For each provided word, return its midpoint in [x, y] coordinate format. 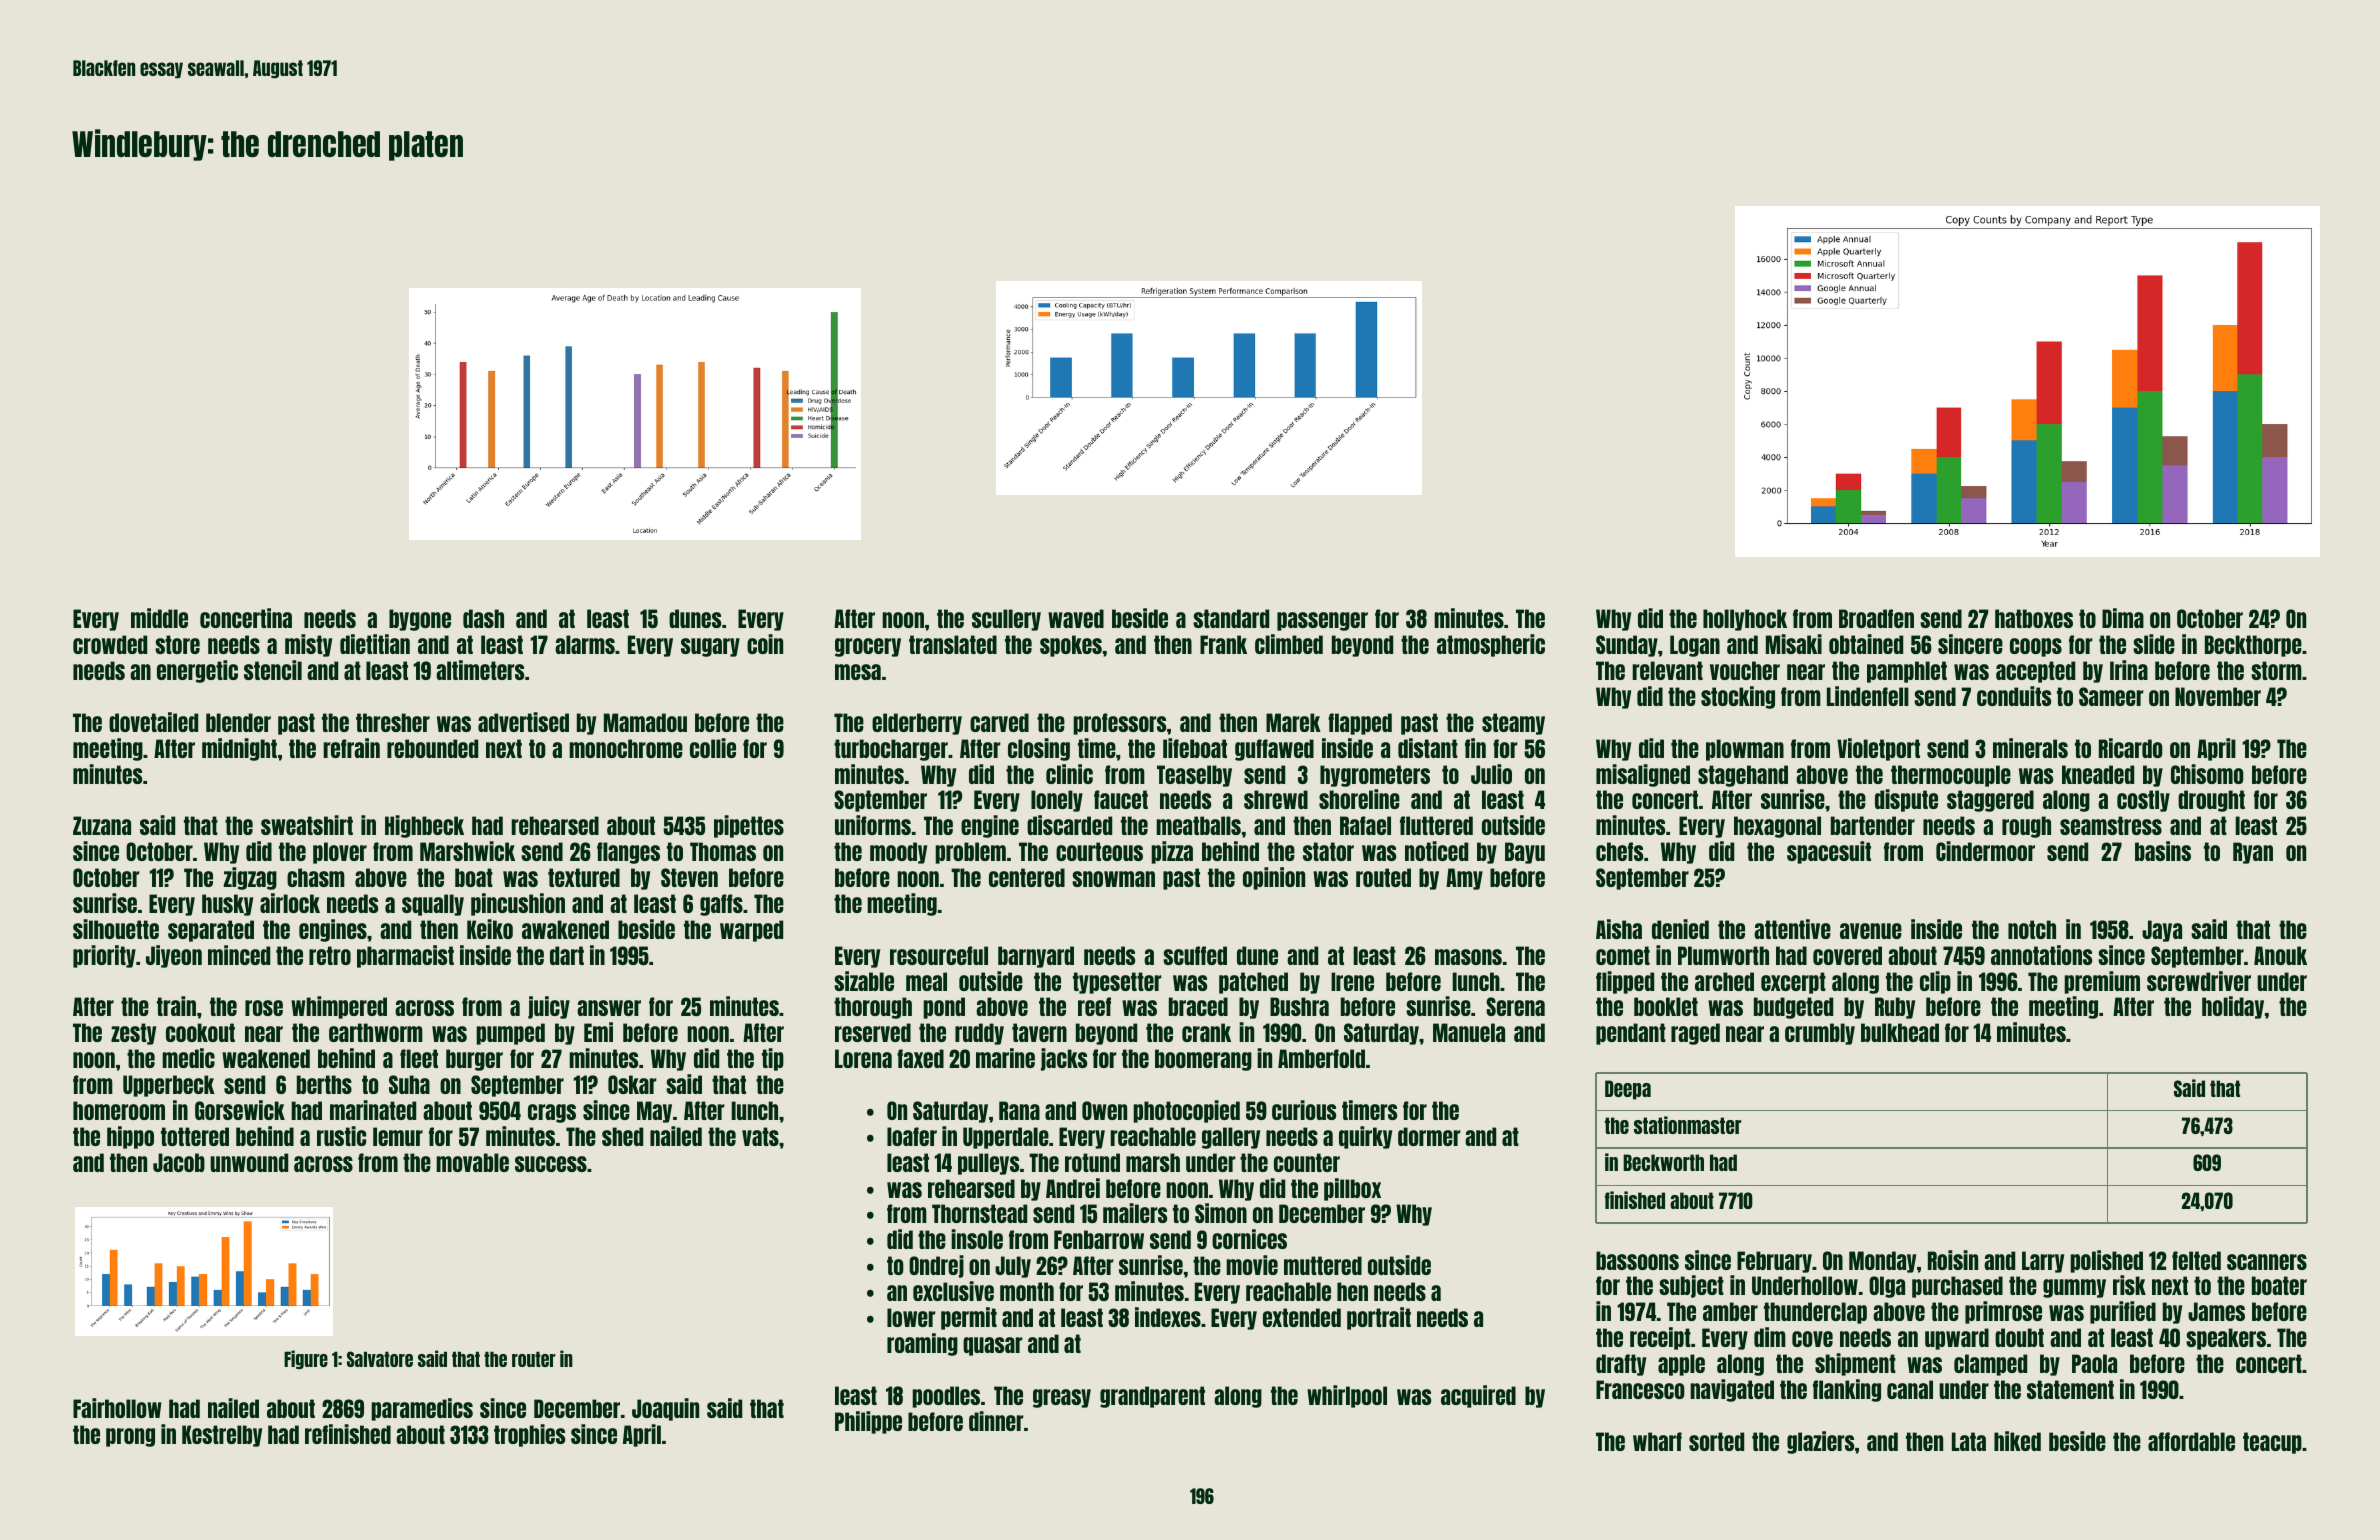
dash [483, 618]
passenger [1322, 621]
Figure [306, 1359]
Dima [2123, 618]
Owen [1104, 1110]
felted [2196, 1260]
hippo [130, 1137]
